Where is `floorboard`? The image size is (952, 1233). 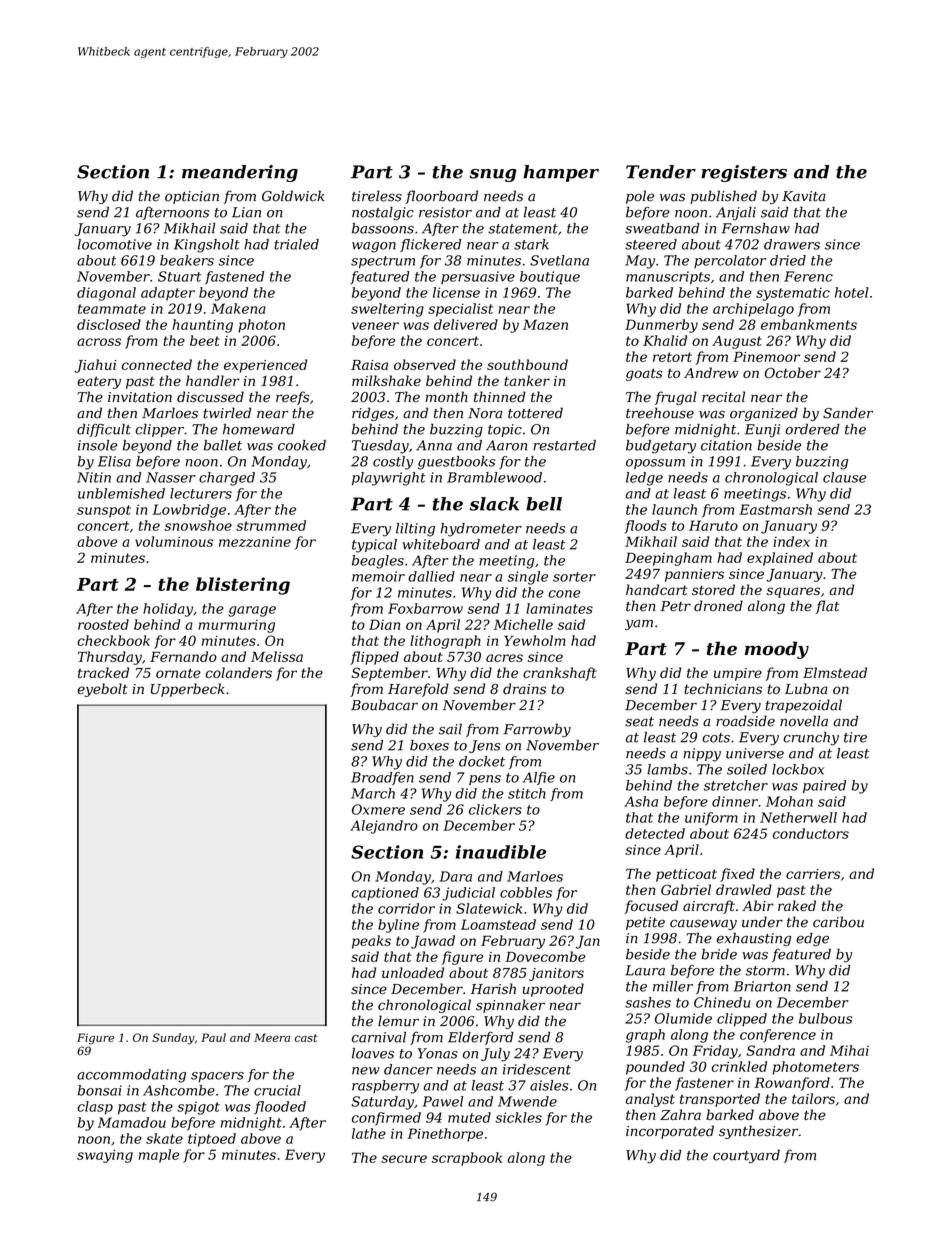
floorboard is located at coordinates (441, 197).
